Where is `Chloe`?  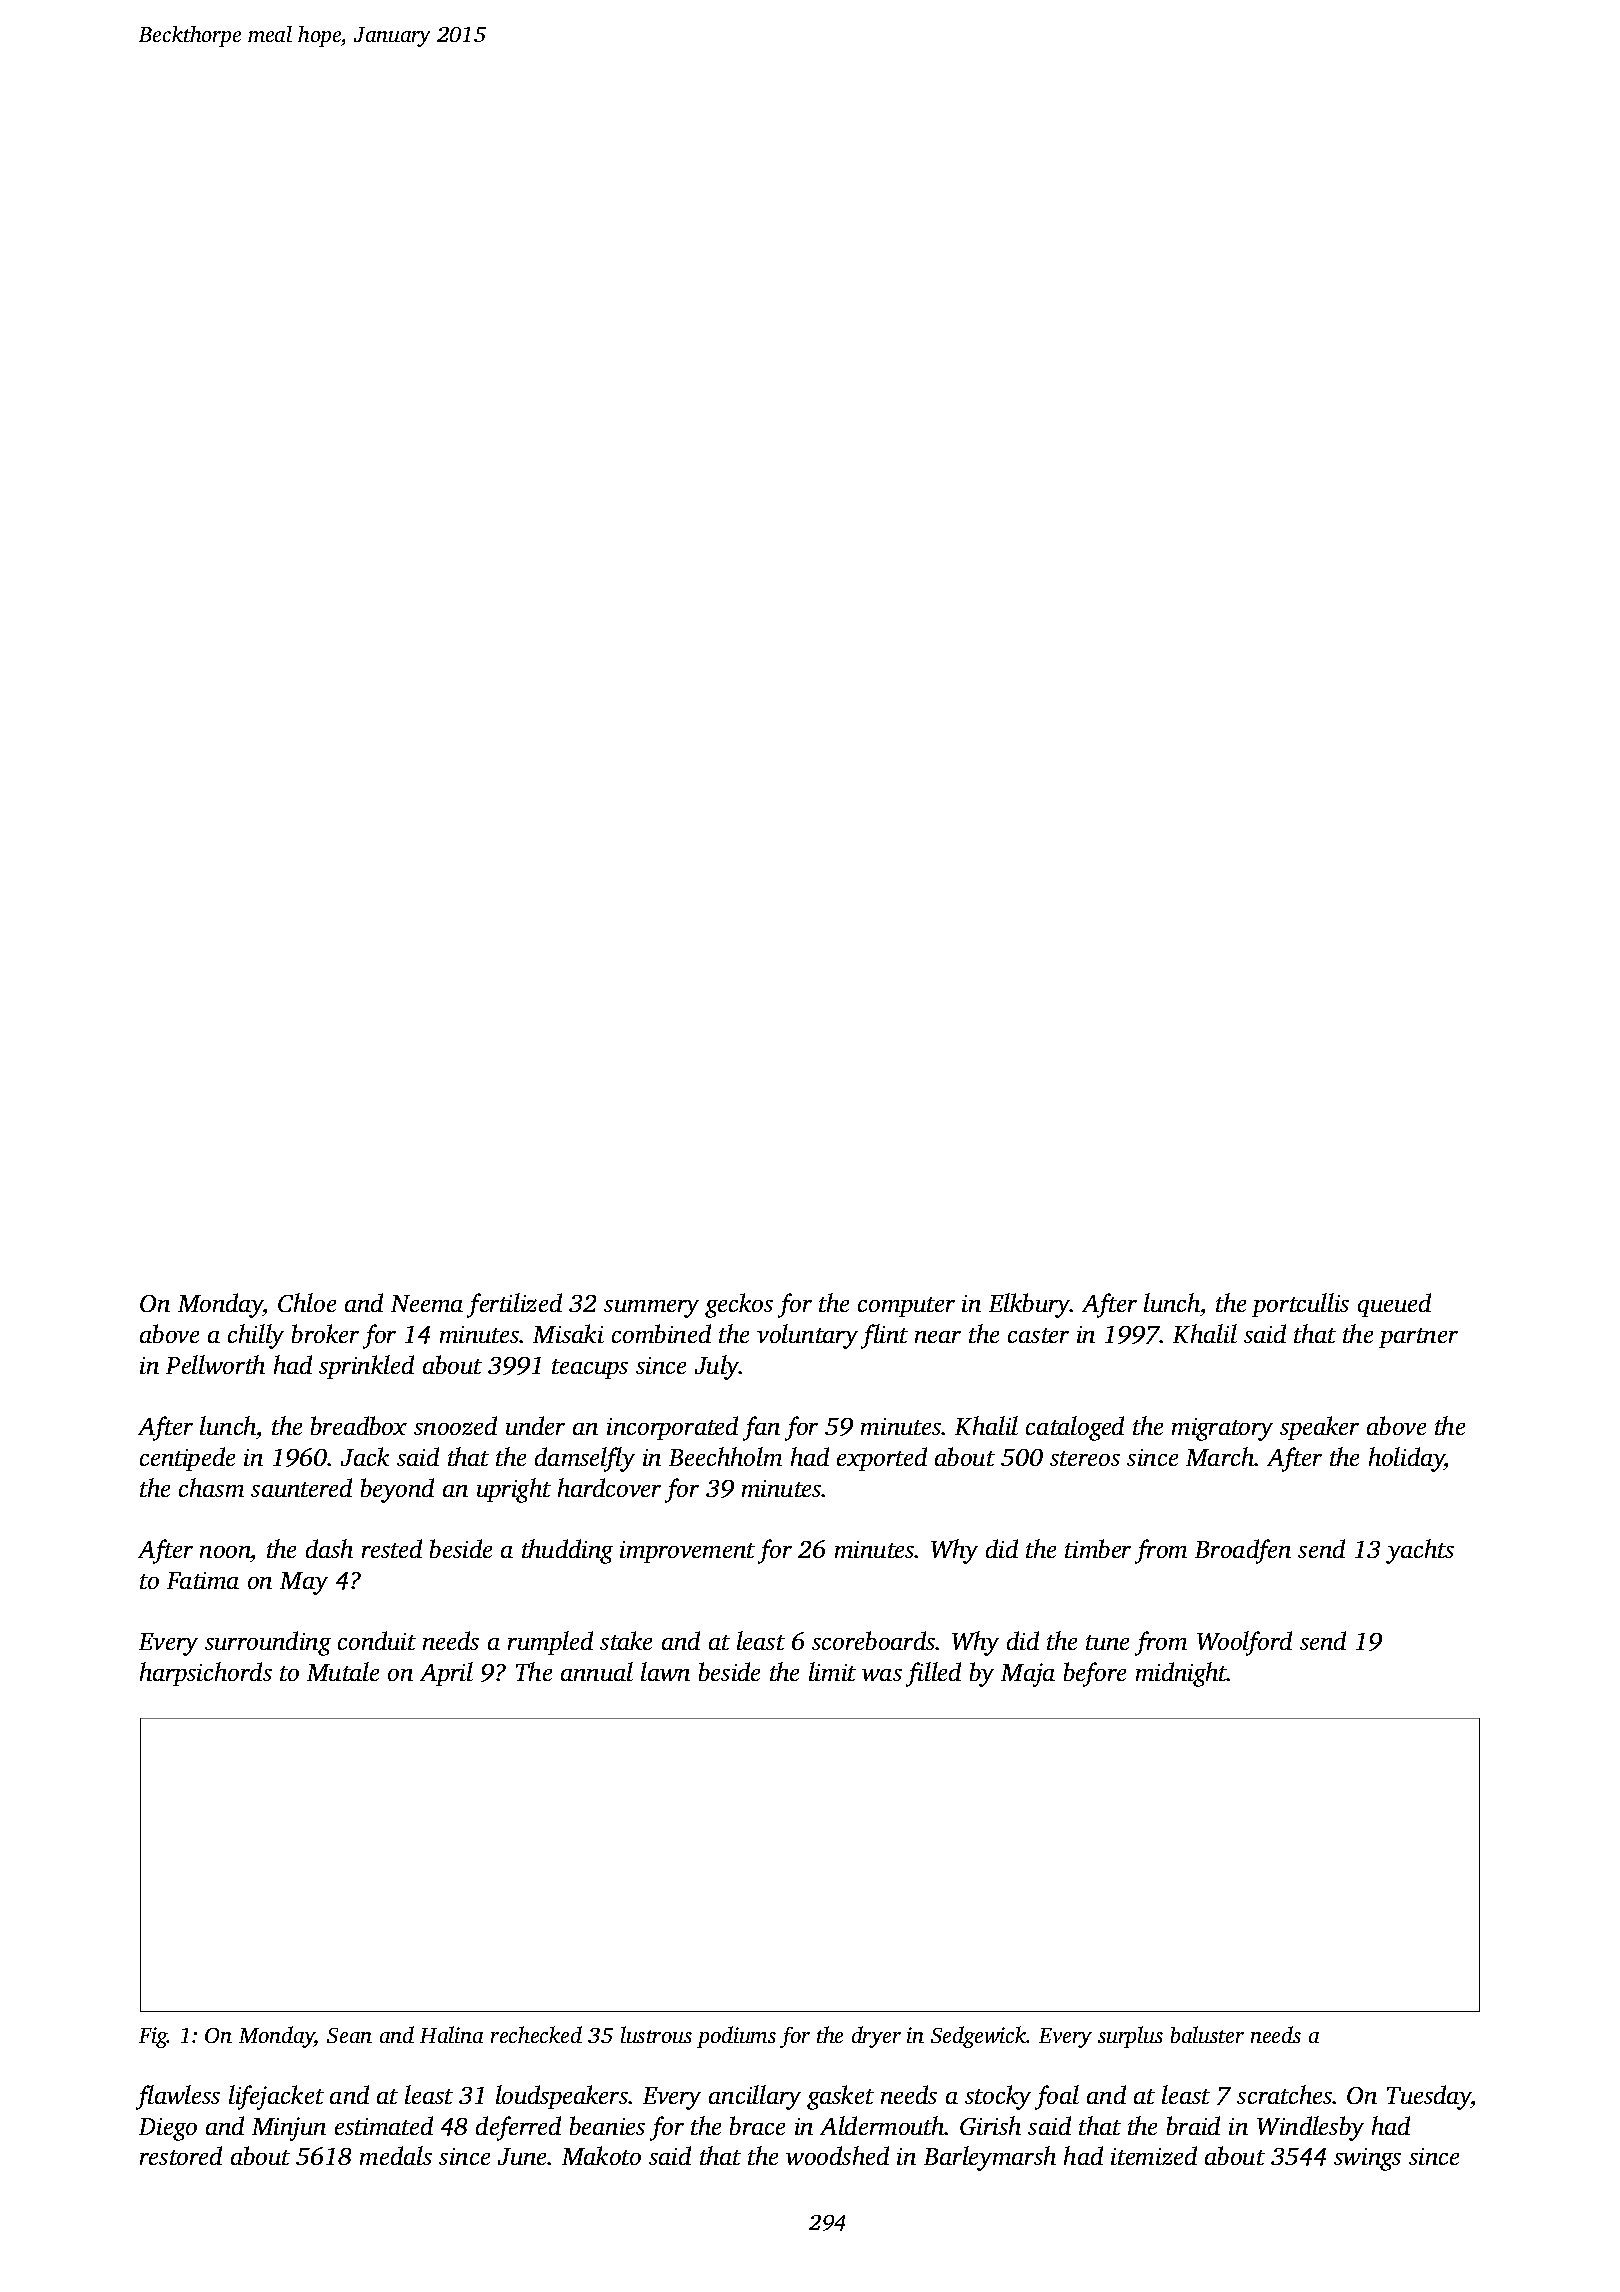
Chloe is located at coordinates (307, 1302).
